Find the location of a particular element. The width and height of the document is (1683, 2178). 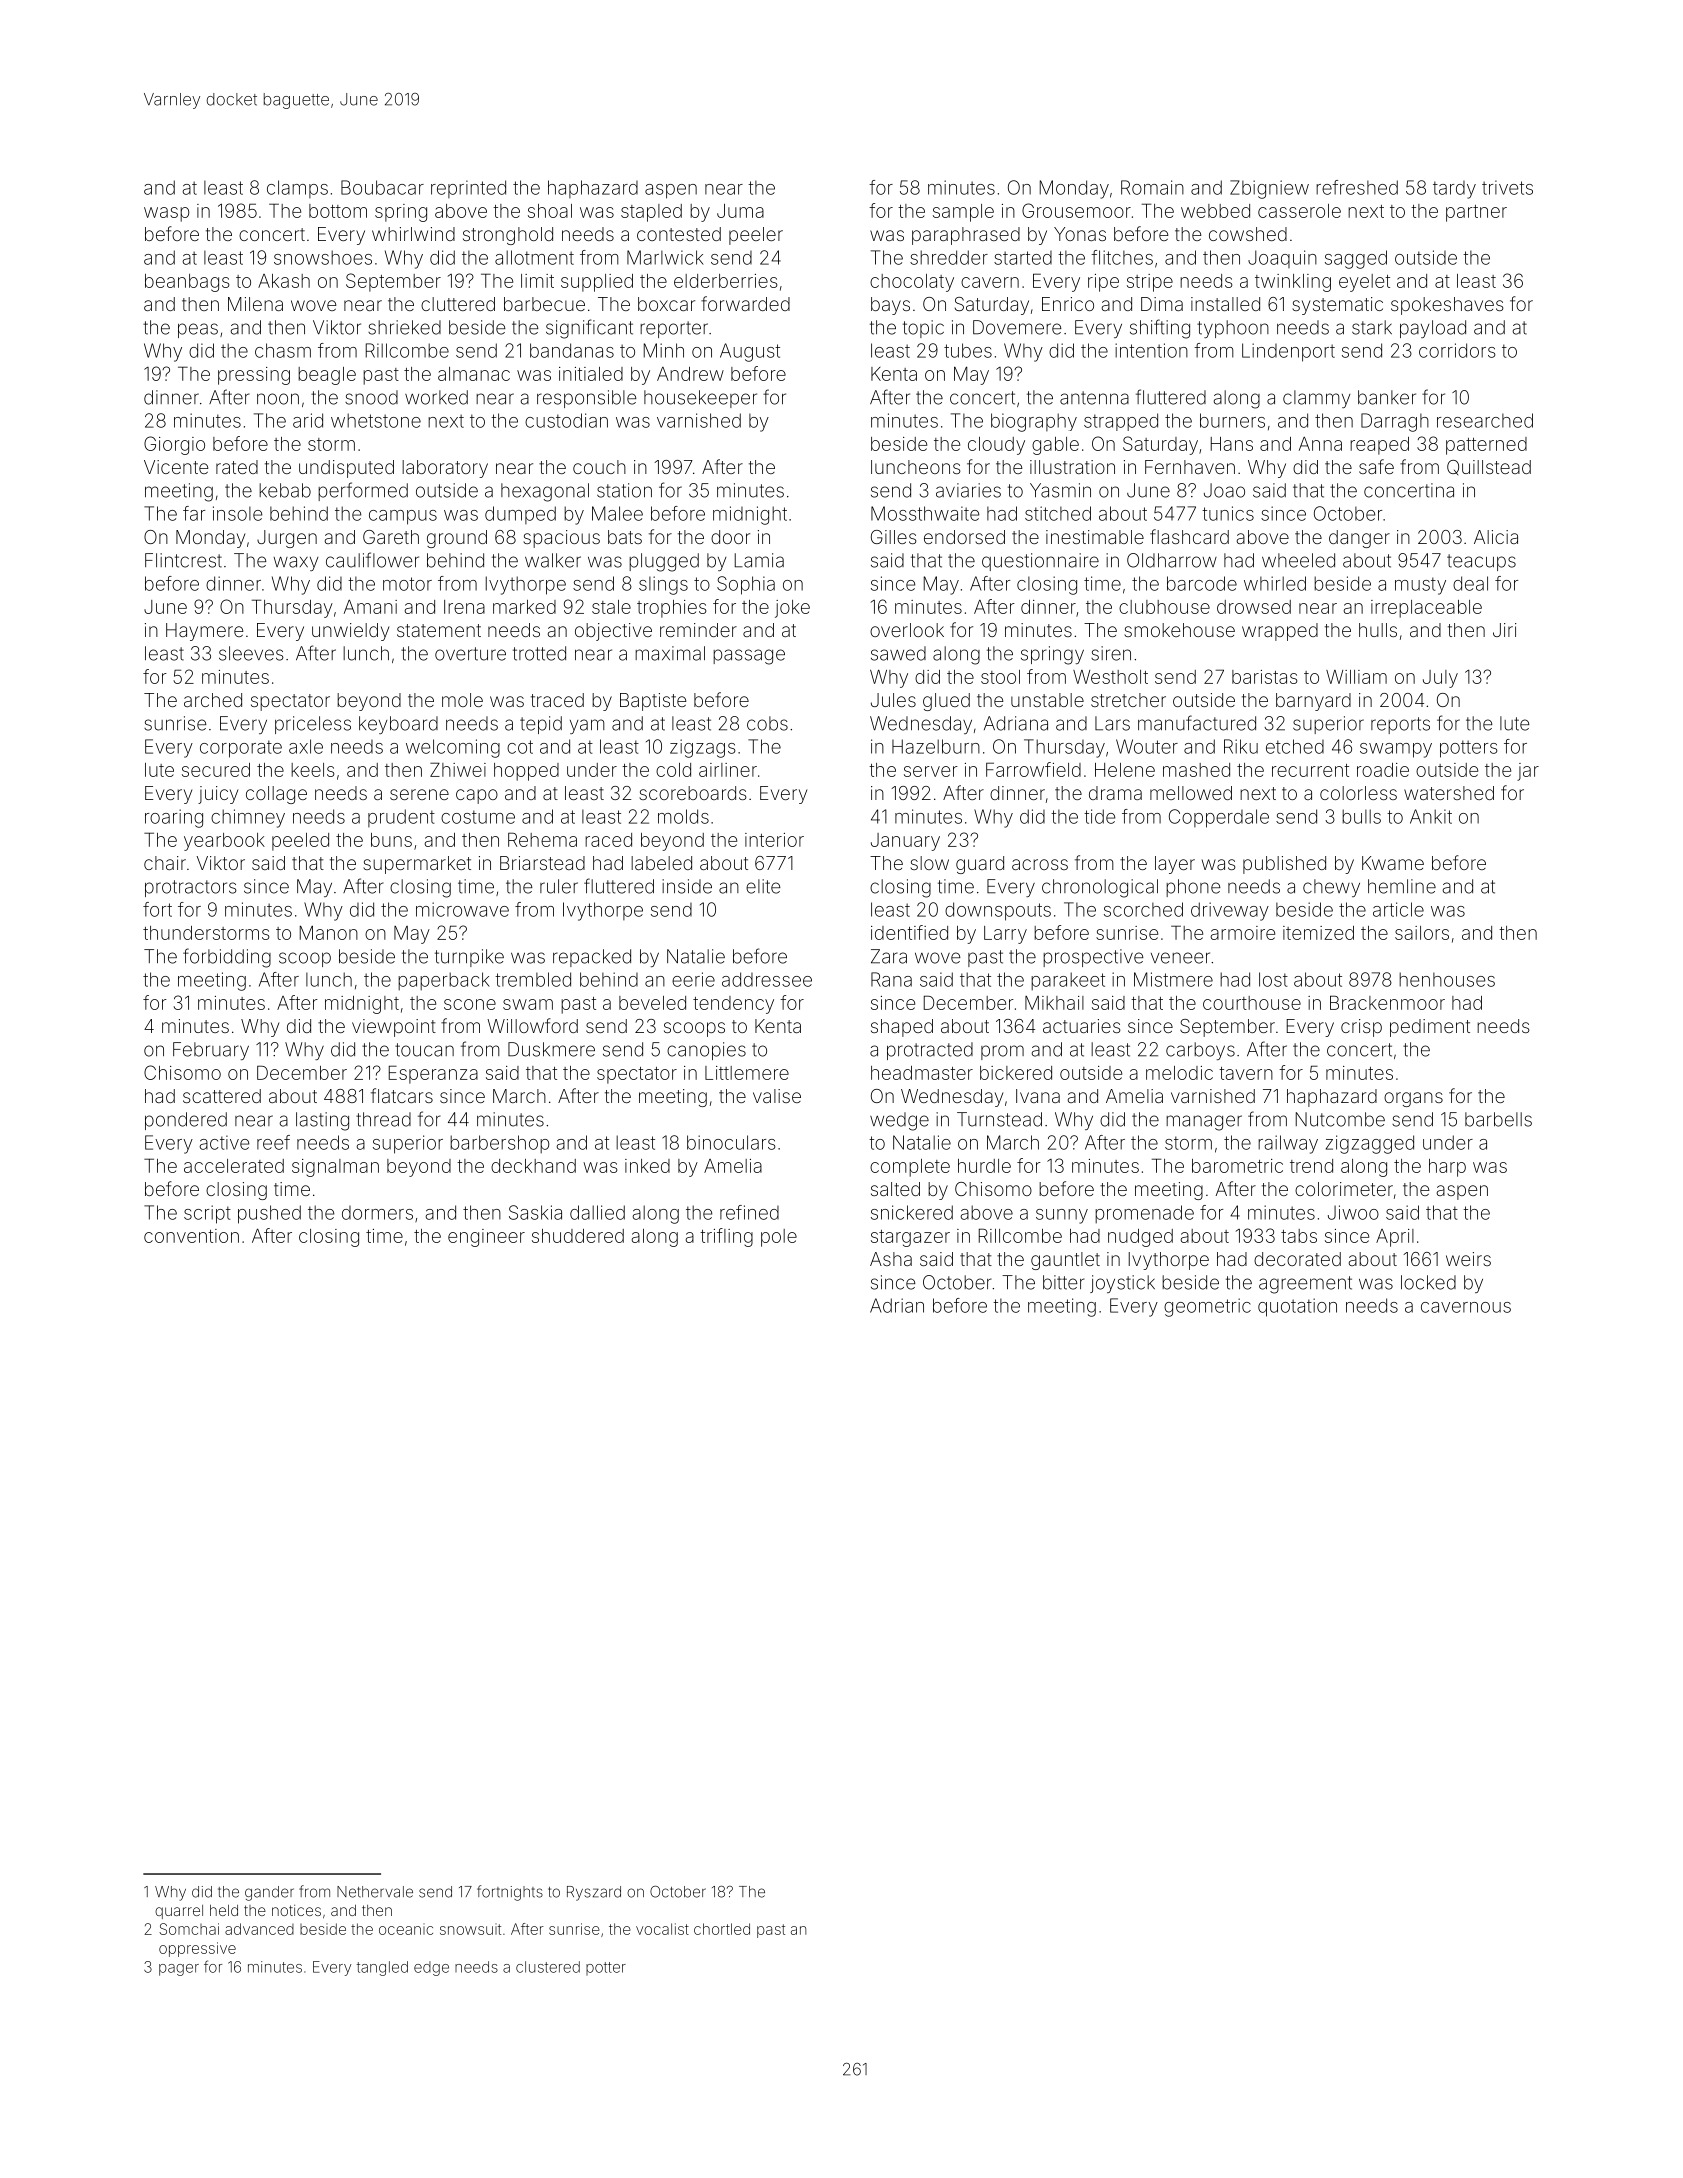

server is located at coordinates (931, 771).
